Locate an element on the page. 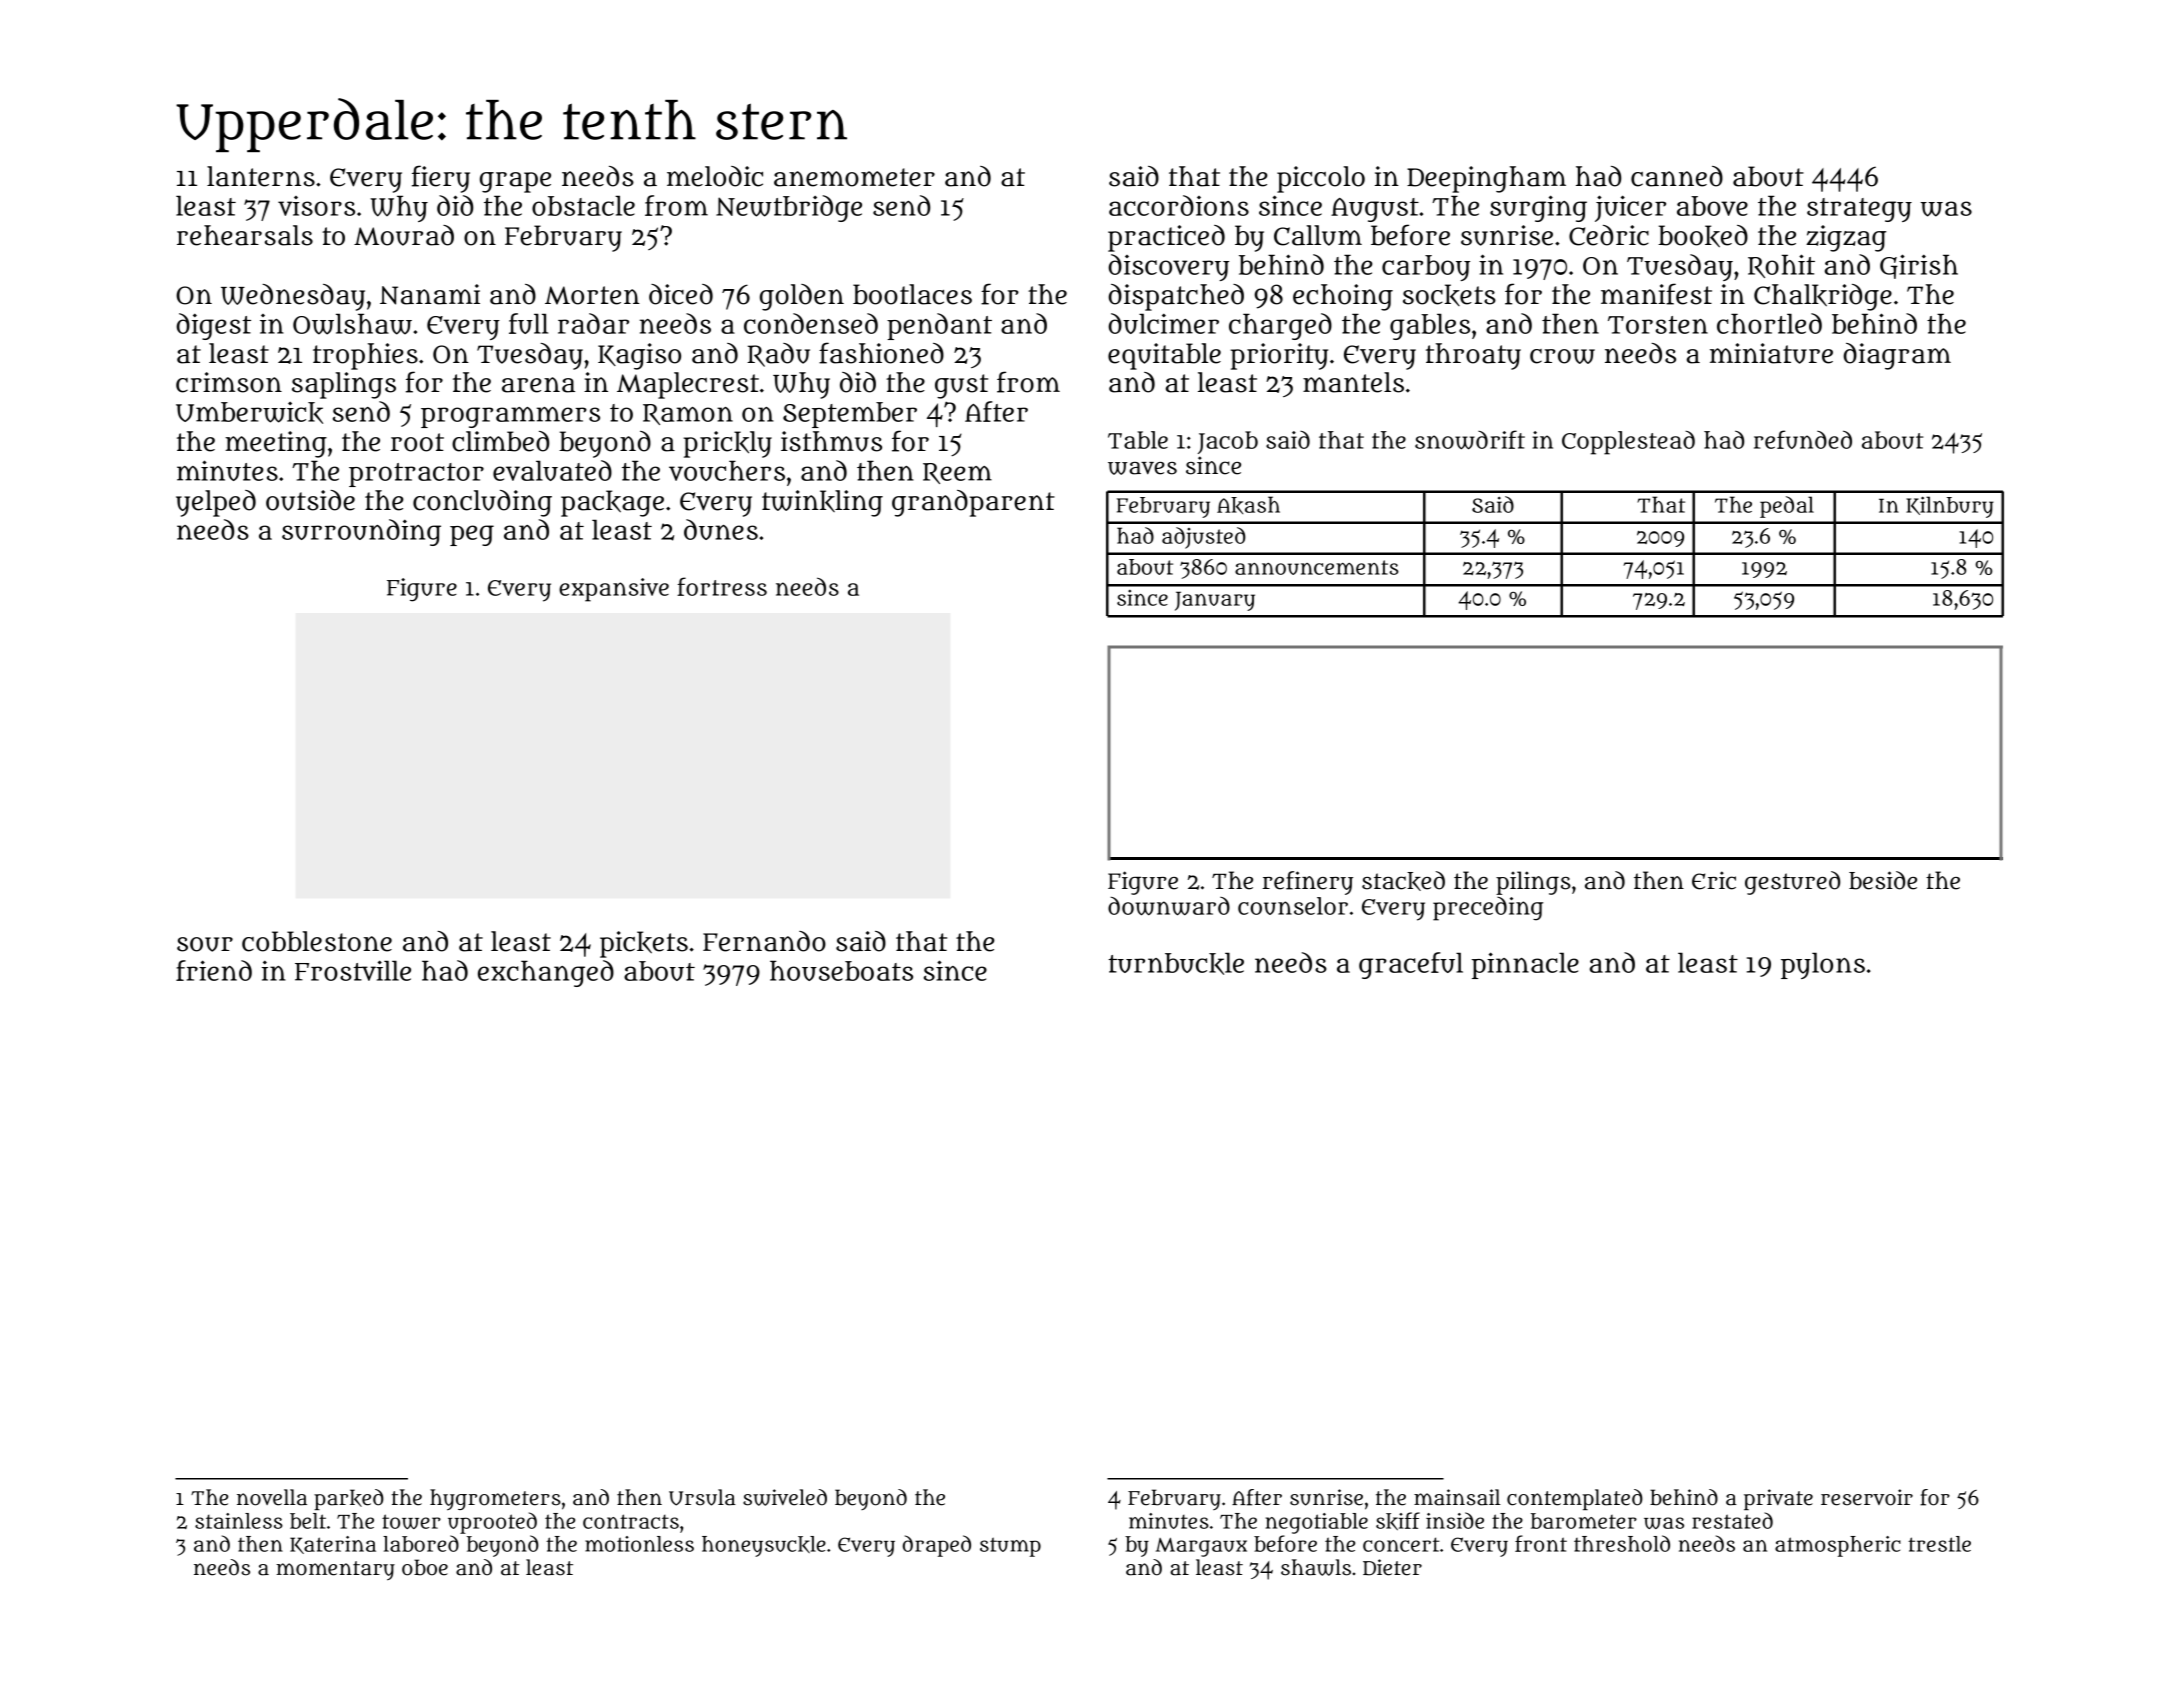 This image has width=2178, height=1683. outside is located at coordinates (310, 500).
